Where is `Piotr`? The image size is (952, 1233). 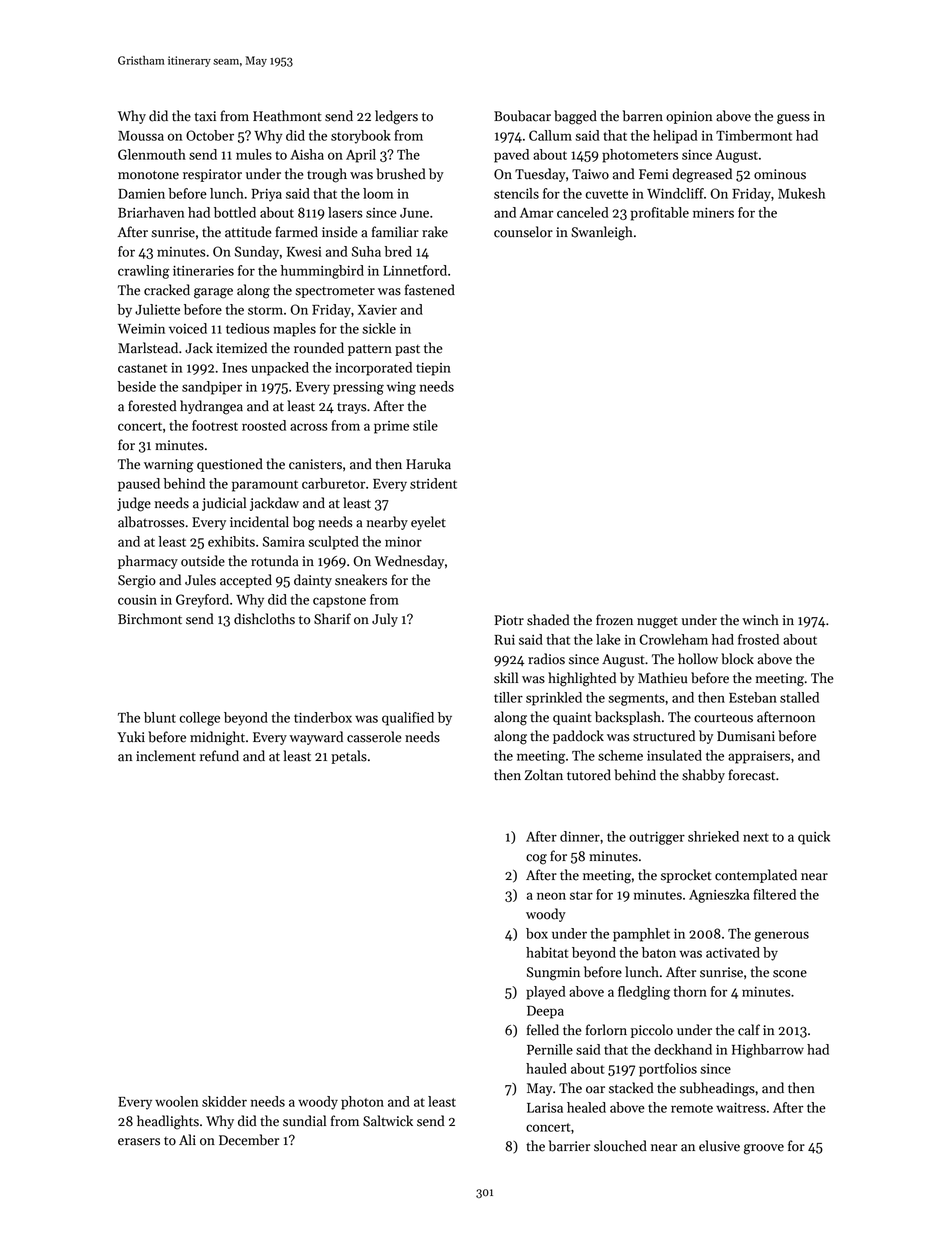 Piotr is located at coordinates (509, 620).
